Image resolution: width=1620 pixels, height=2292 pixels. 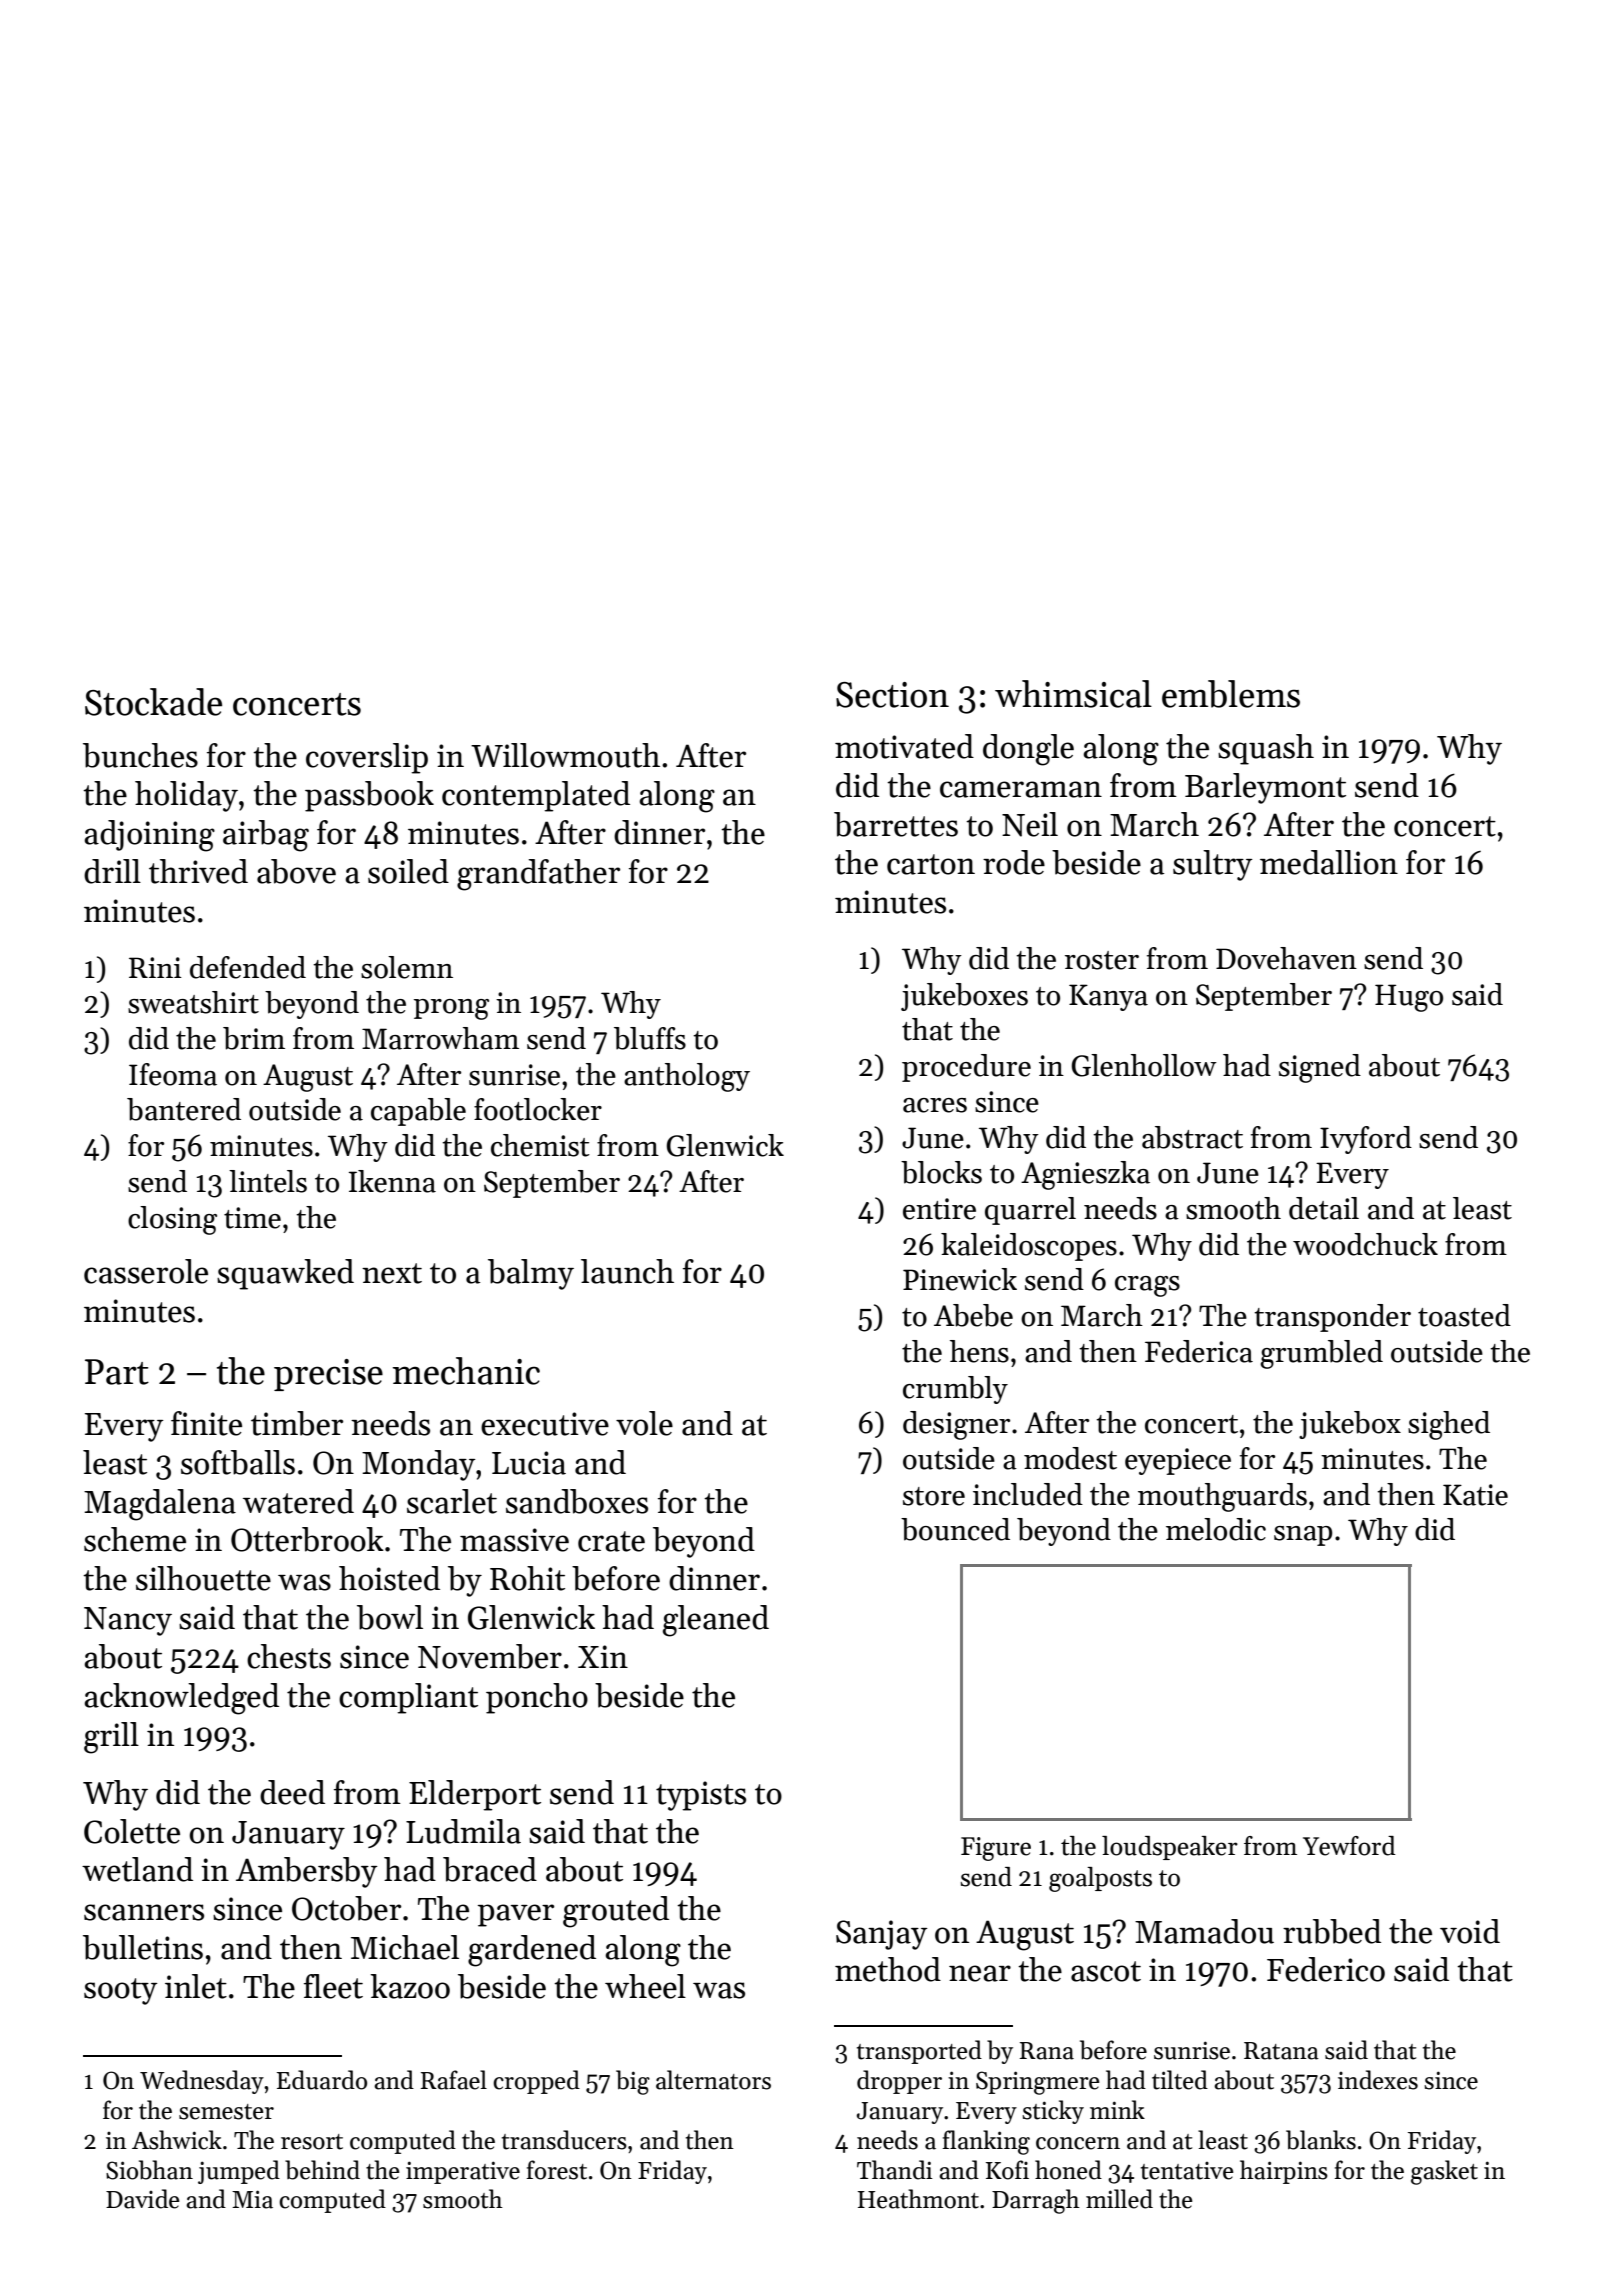 What do you see at coordinates (1321, 2140) in the screenshot?
I see `blanks` at bounding box center [1321, 2140].
